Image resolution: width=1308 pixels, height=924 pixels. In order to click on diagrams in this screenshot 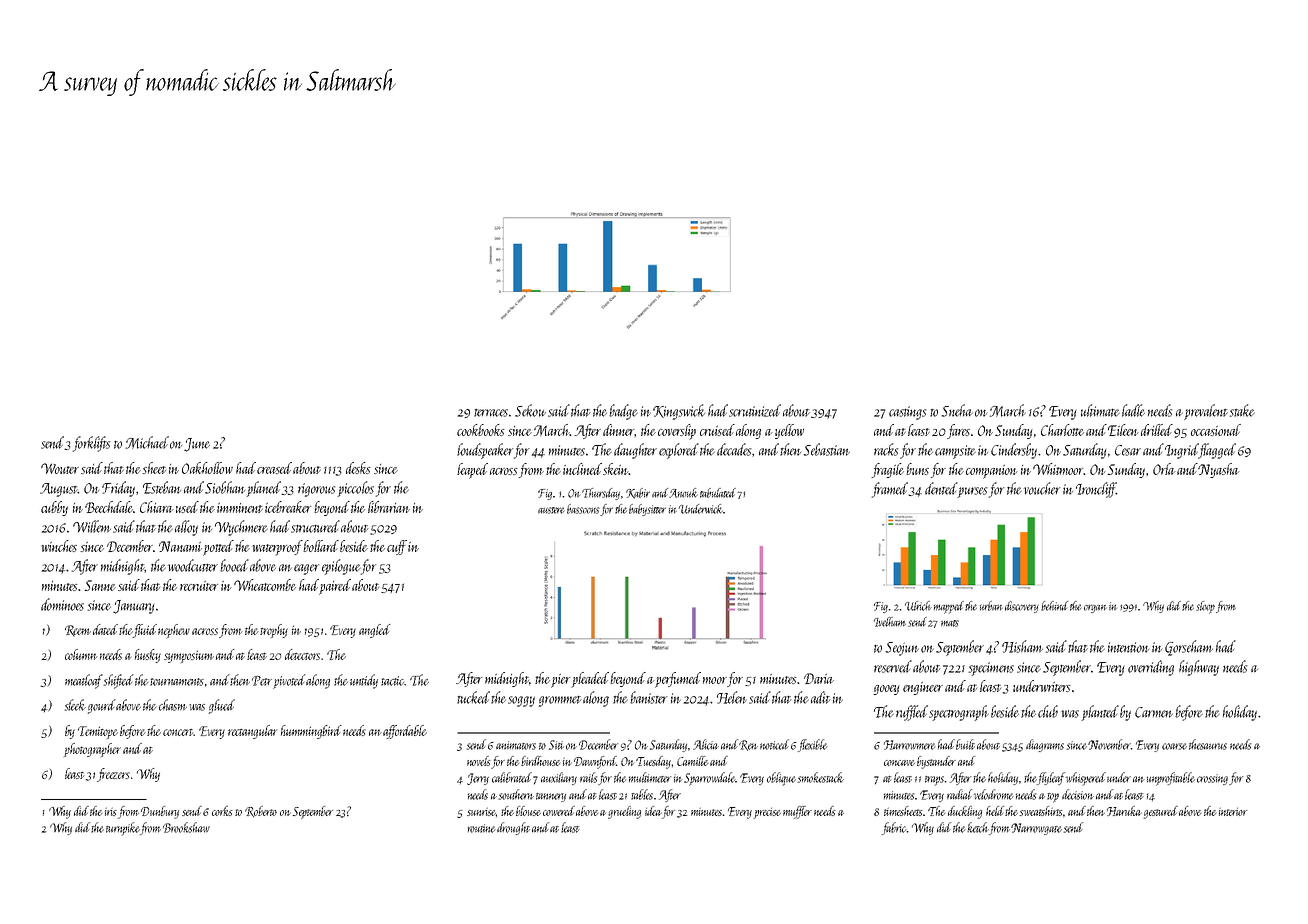, I will do `click(1045, 745)`.
